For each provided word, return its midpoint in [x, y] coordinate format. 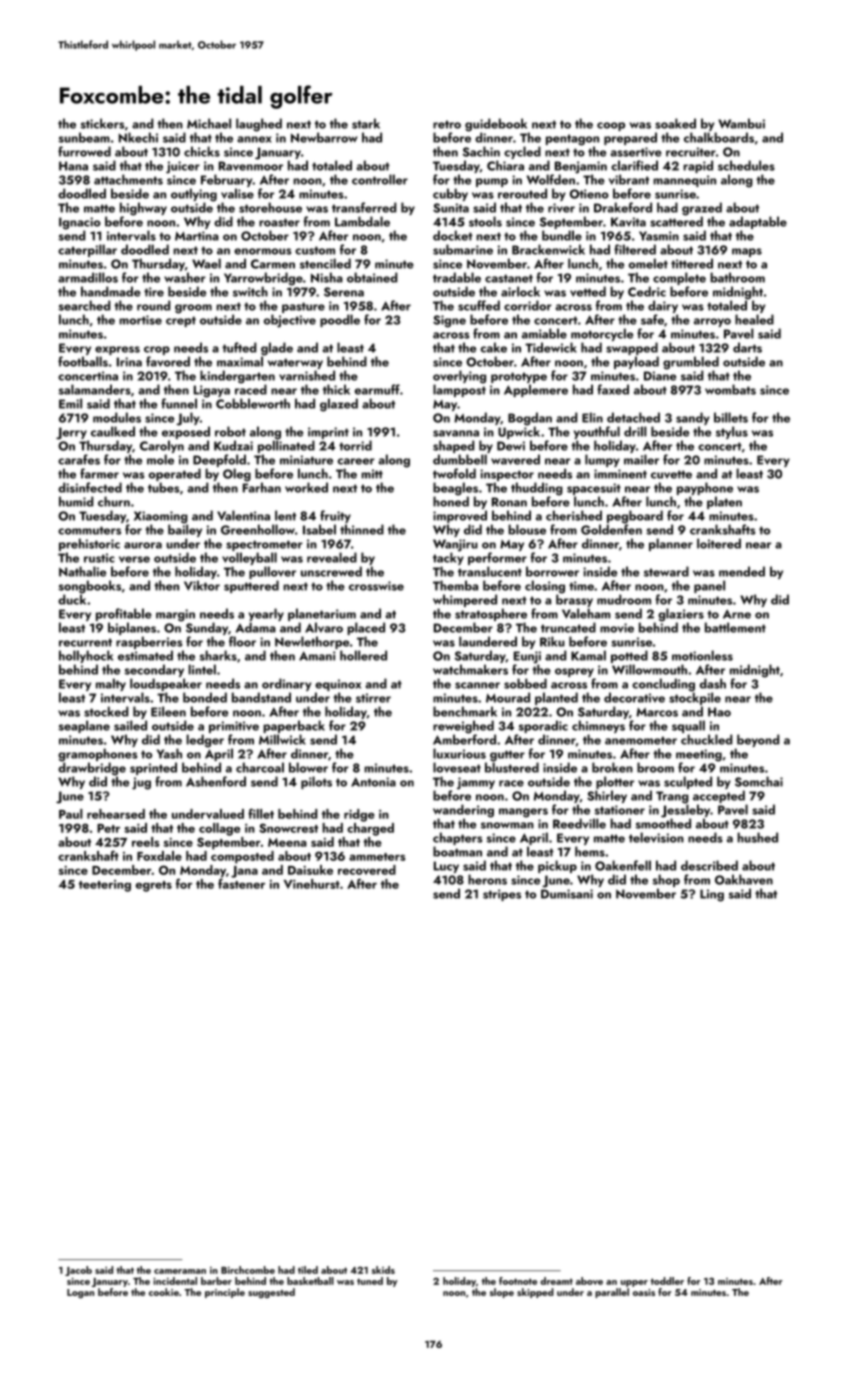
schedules [746, 165]
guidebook [496, 125]
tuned [370, 1281]
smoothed [663, 823]
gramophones [97, 755]
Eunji [527, 657]
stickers [102, 123]
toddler [667, 1281]
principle [225, 1293]
